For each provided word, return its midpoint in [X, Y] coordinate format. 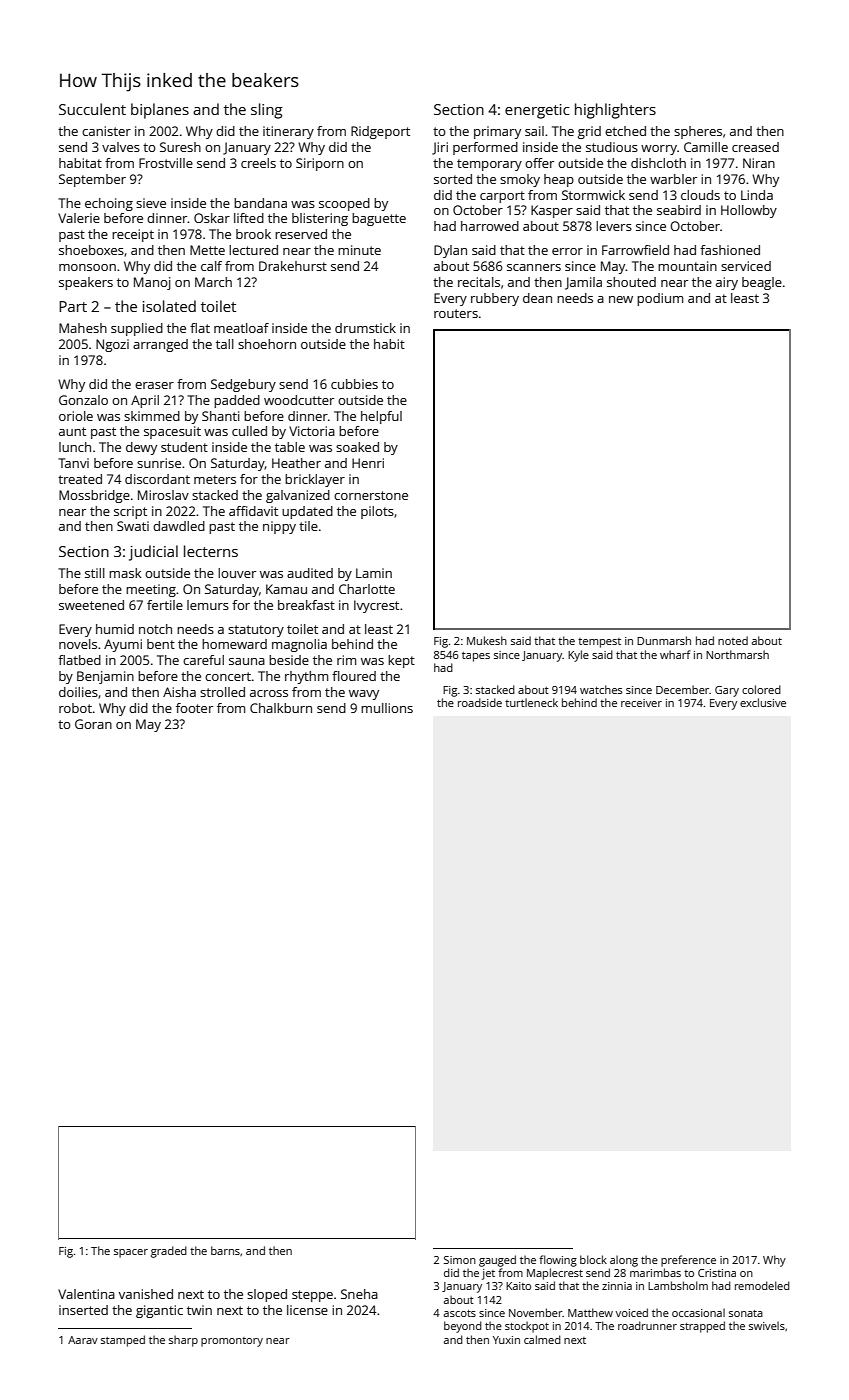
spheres [698, 132]
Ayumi [123, 645]
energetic [537, 111]
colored [761, 689]
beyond [463, 1327]
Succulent [92, 109]
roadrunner [647, 1325]
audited [310, 573]
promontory [232, 1342]
